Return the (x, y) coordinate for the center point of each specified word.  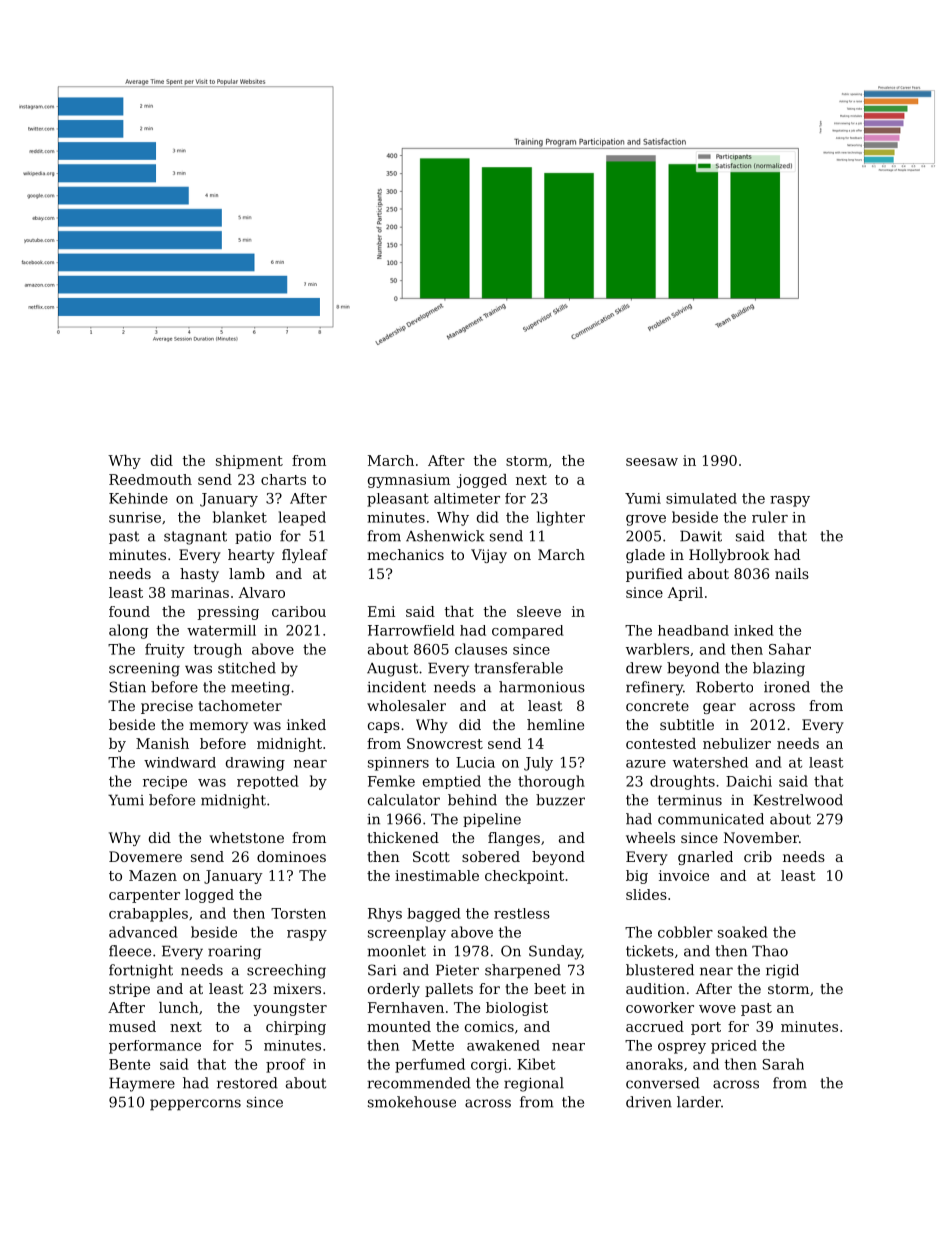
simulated (701, 498)
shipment (249, 462)
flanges (514, 839)
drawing (255, 764)
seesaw (652, 462)
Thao (770, 951)
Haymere (142, 1084)
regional (534, 1084)
